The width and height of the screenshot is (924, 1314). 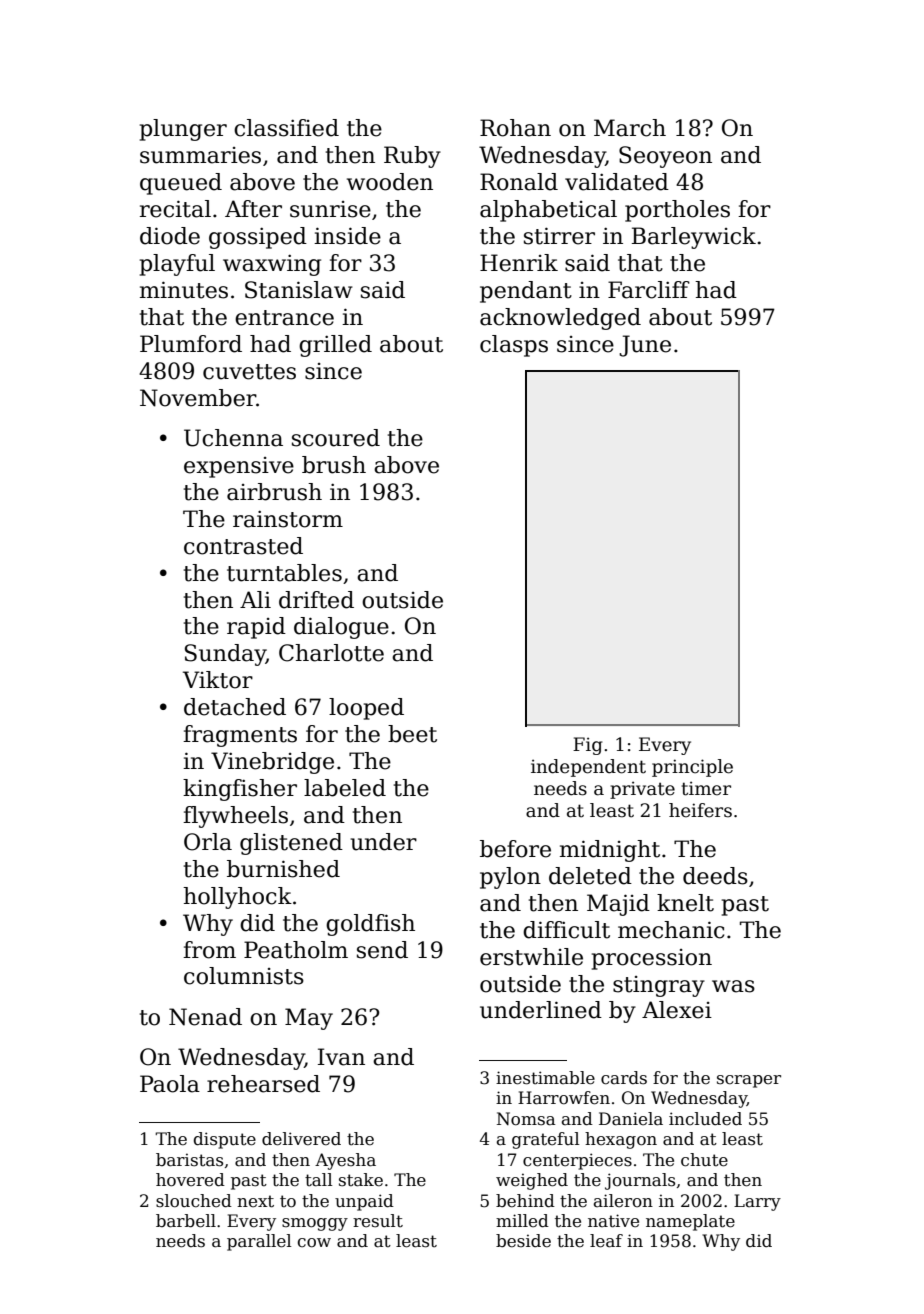 I want to click on principle, so click(x=692, y=768).
